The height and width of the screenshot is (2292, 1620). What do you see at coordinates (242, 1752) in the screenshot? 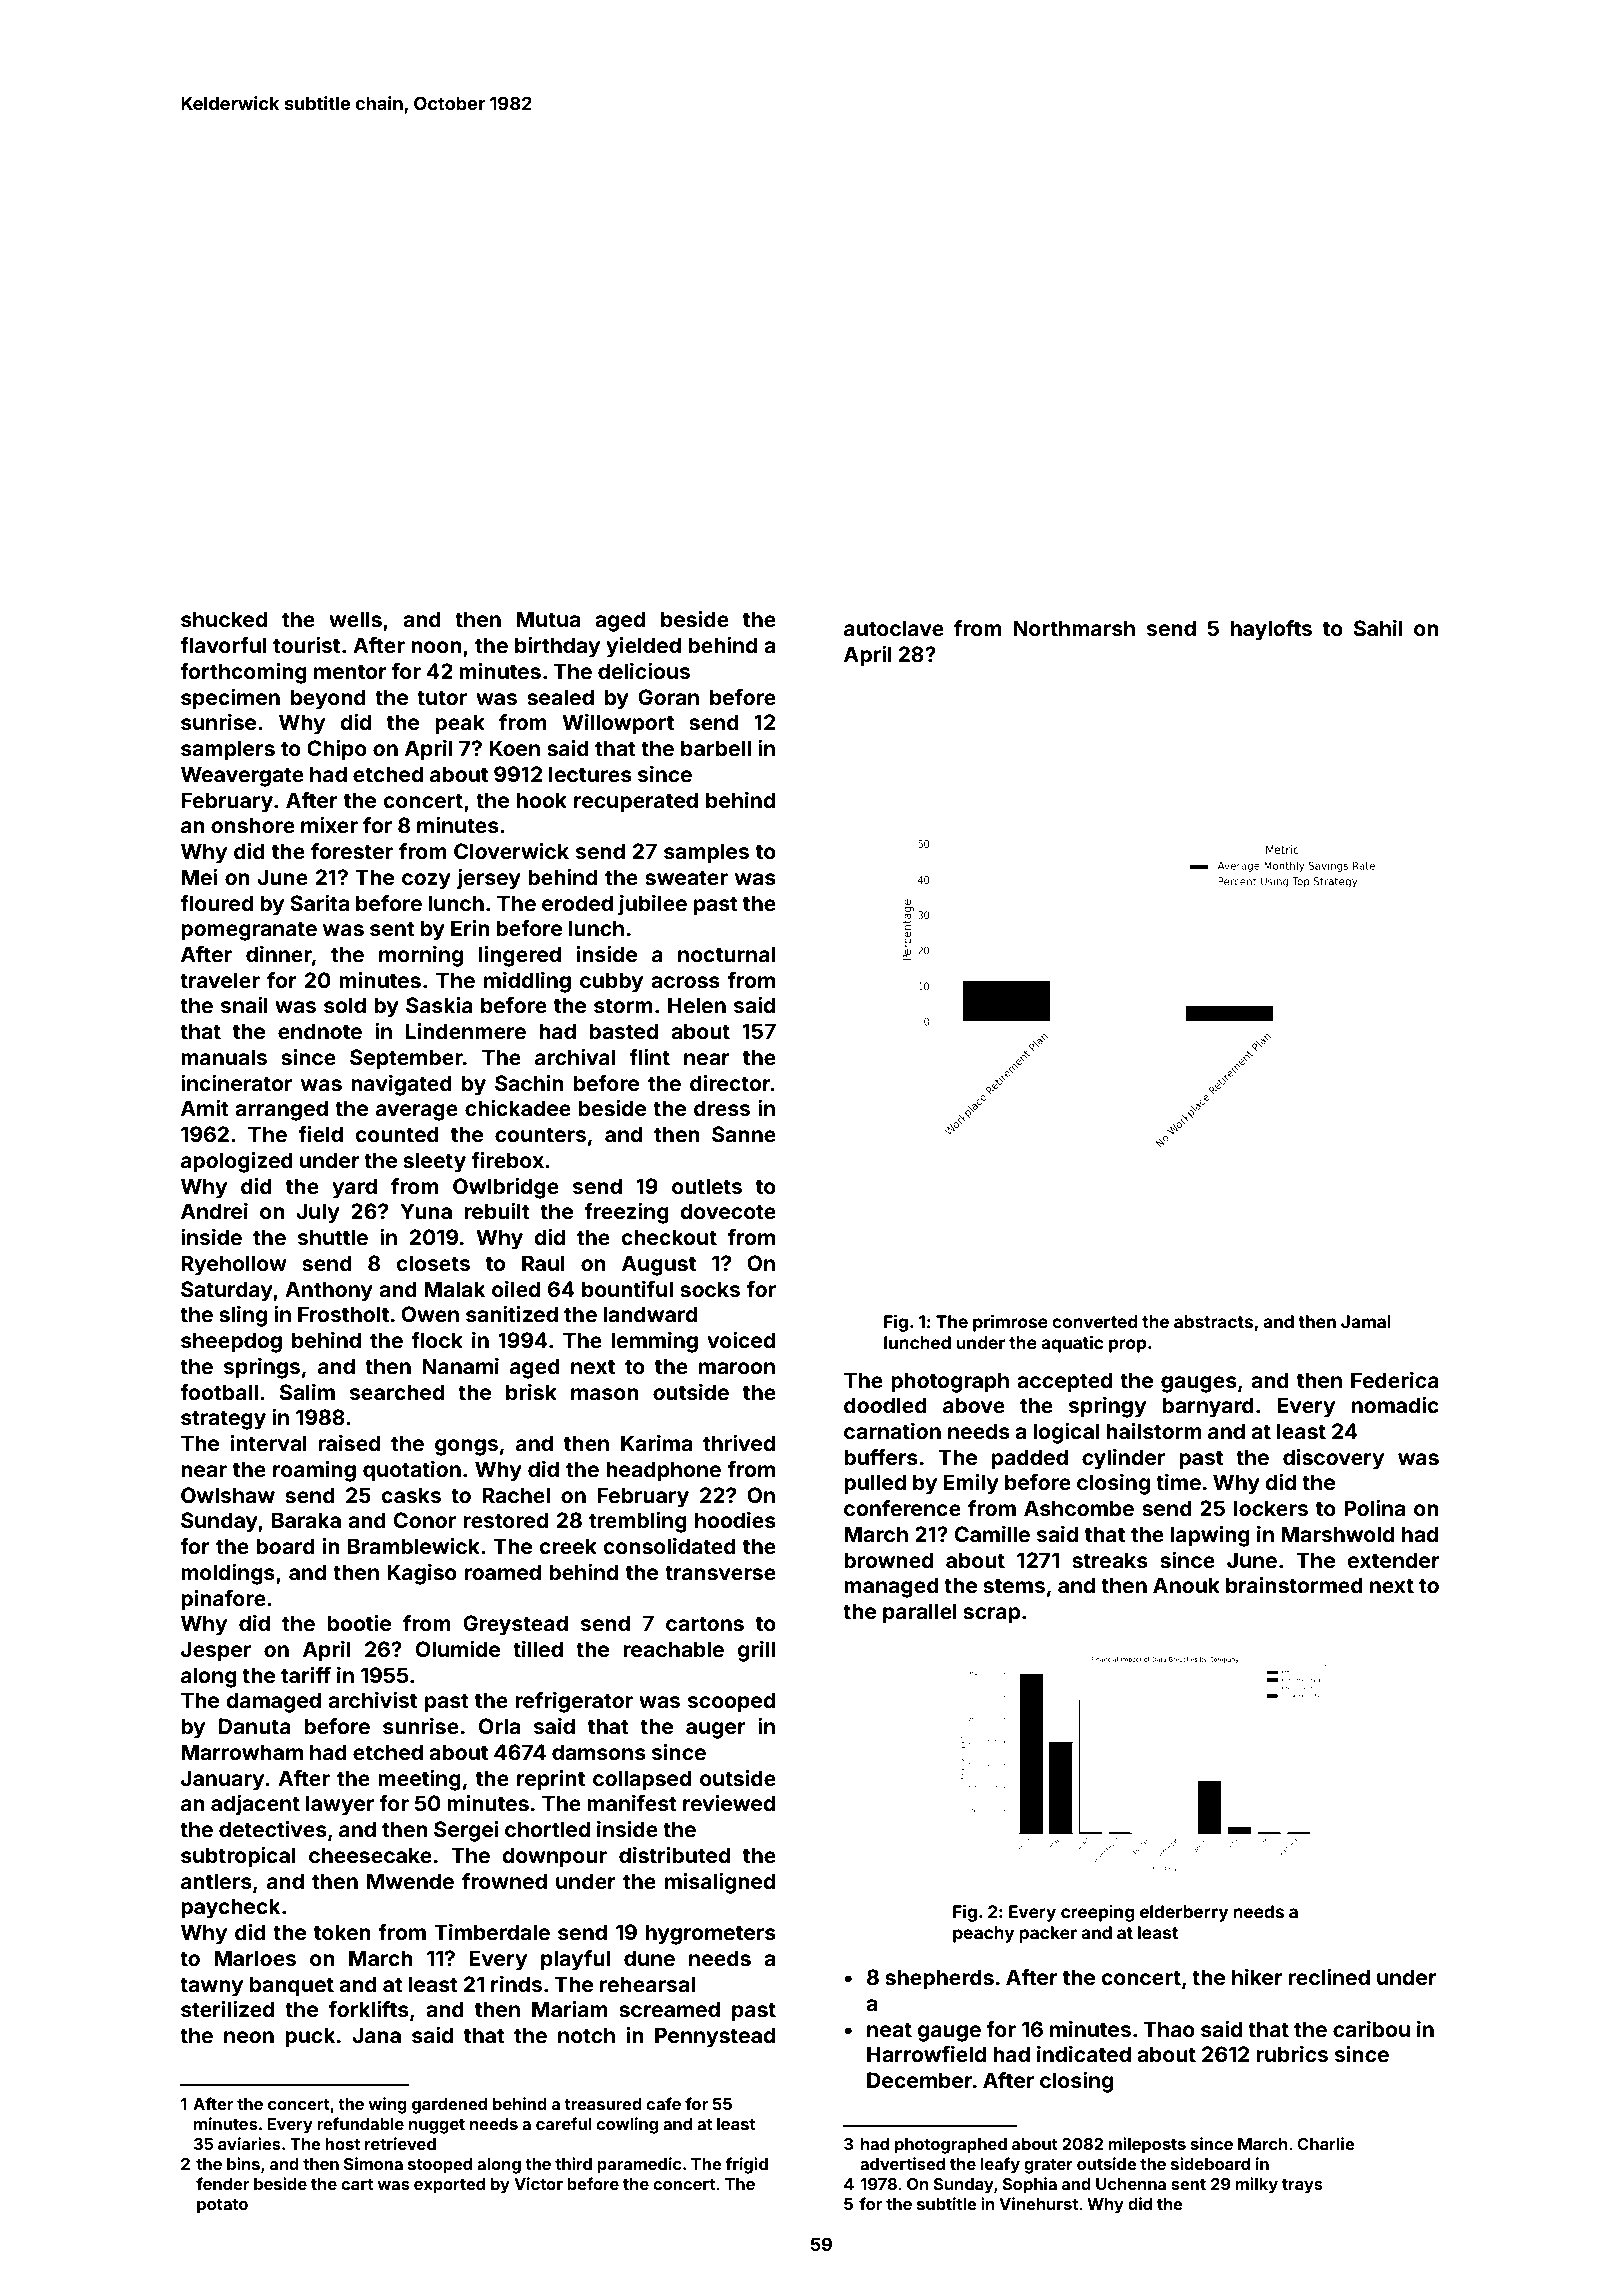
I see `Marrowham` at bounding box center [242, 1752].
